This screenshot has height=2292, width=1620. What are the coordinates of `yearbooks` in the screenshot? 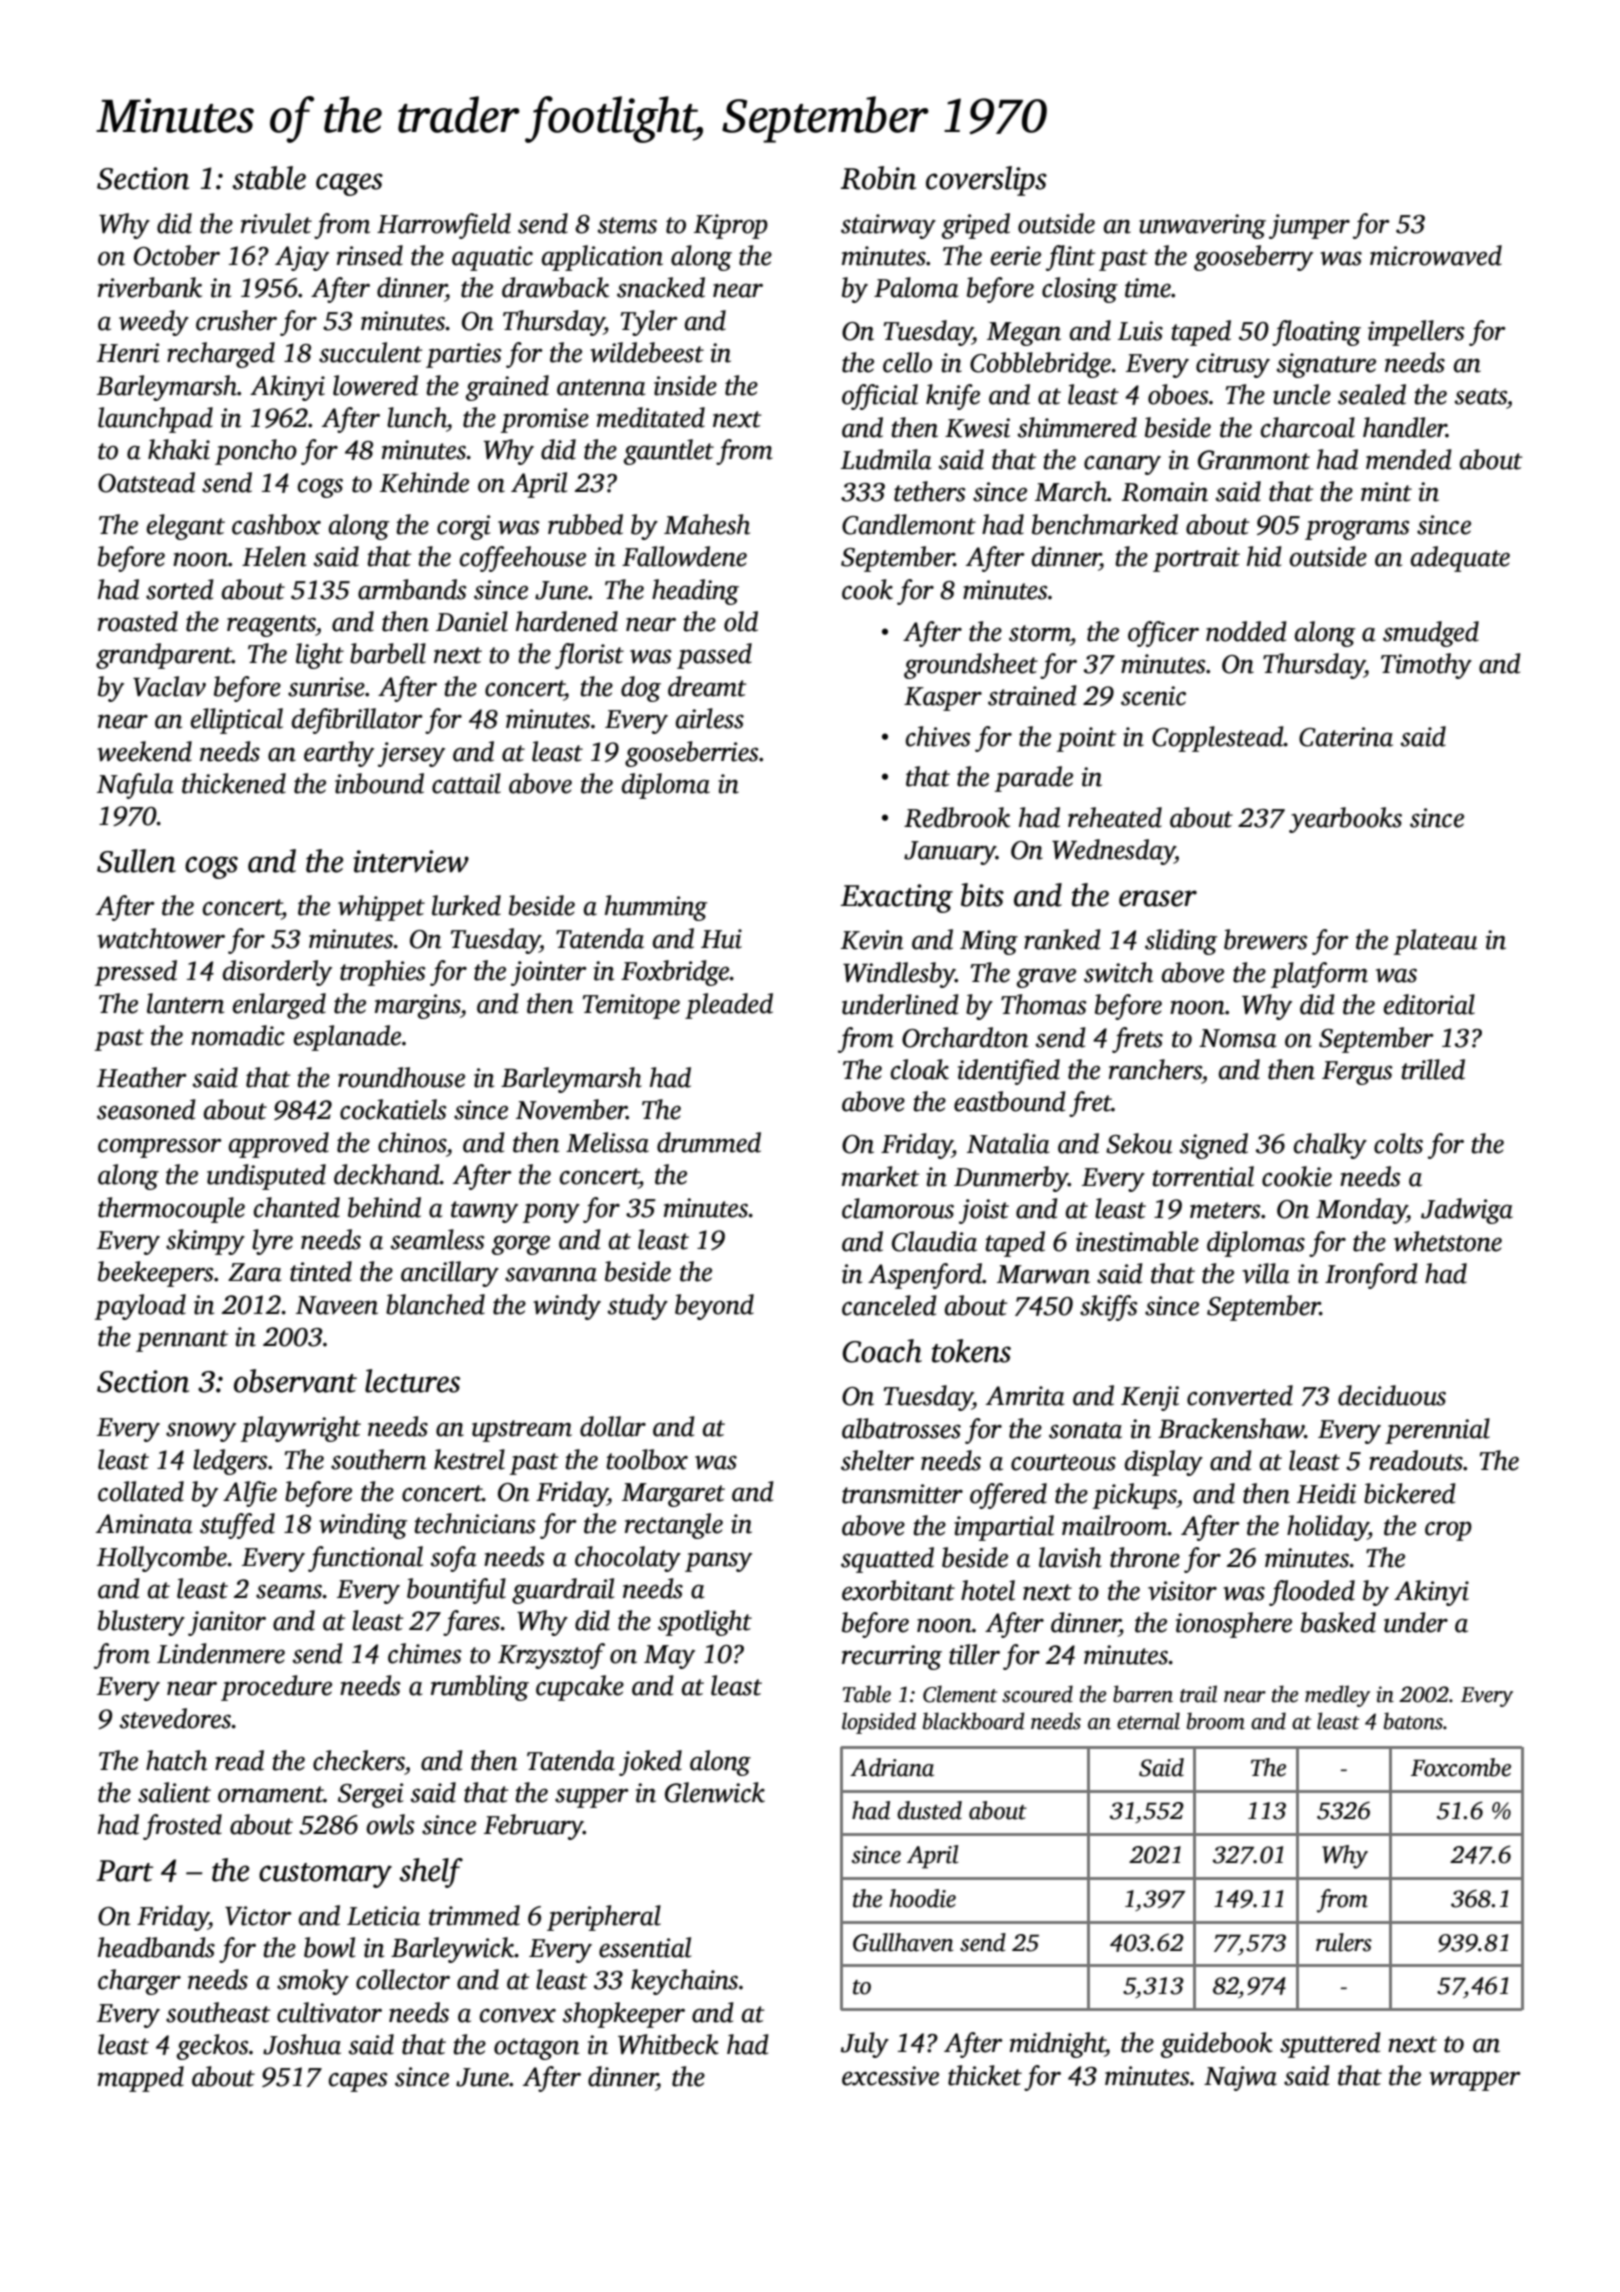 It's located at (1345, 820).
